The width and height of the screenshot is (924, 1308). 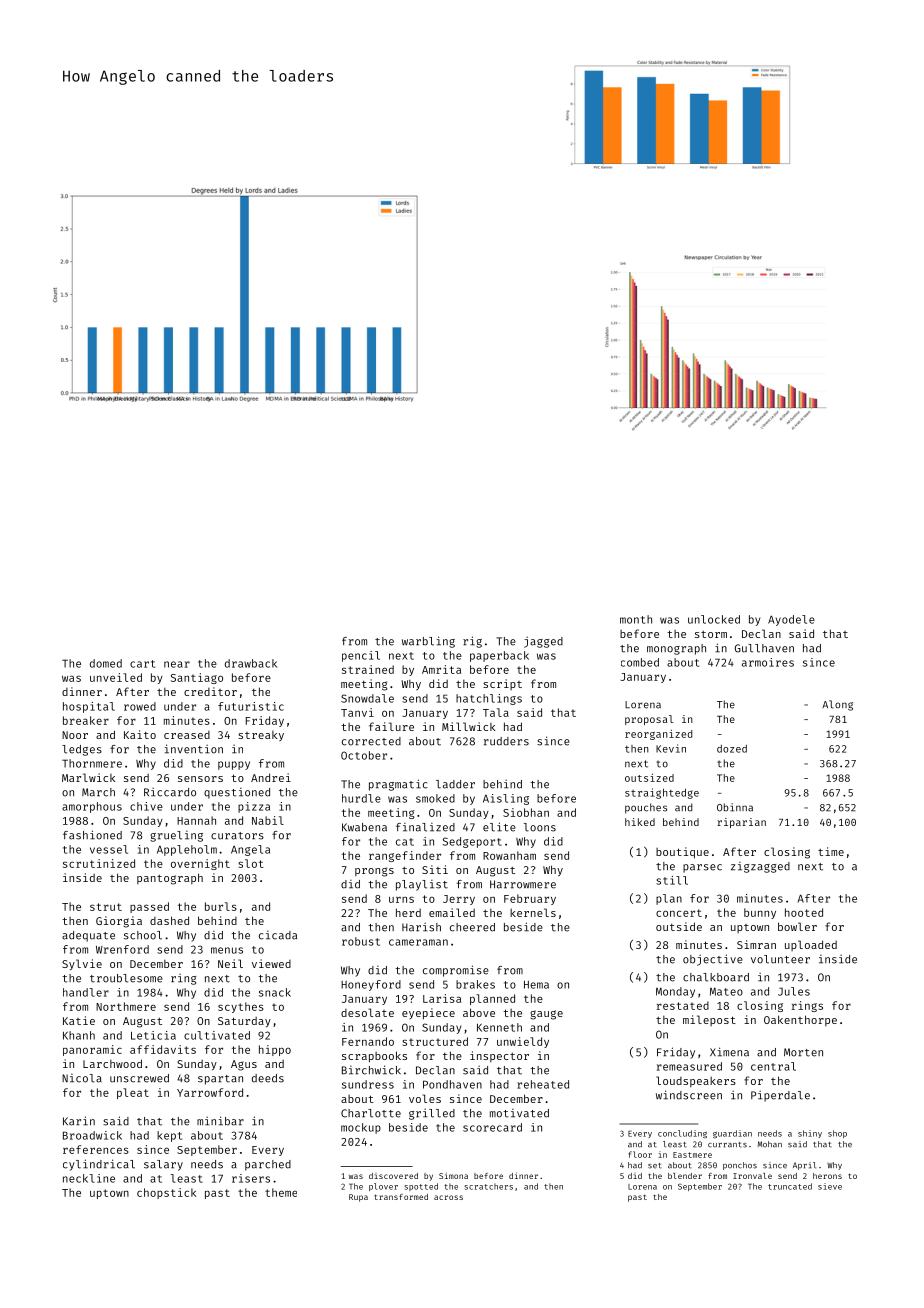 I want to click on truncated, so click(x=790, y=1186).
